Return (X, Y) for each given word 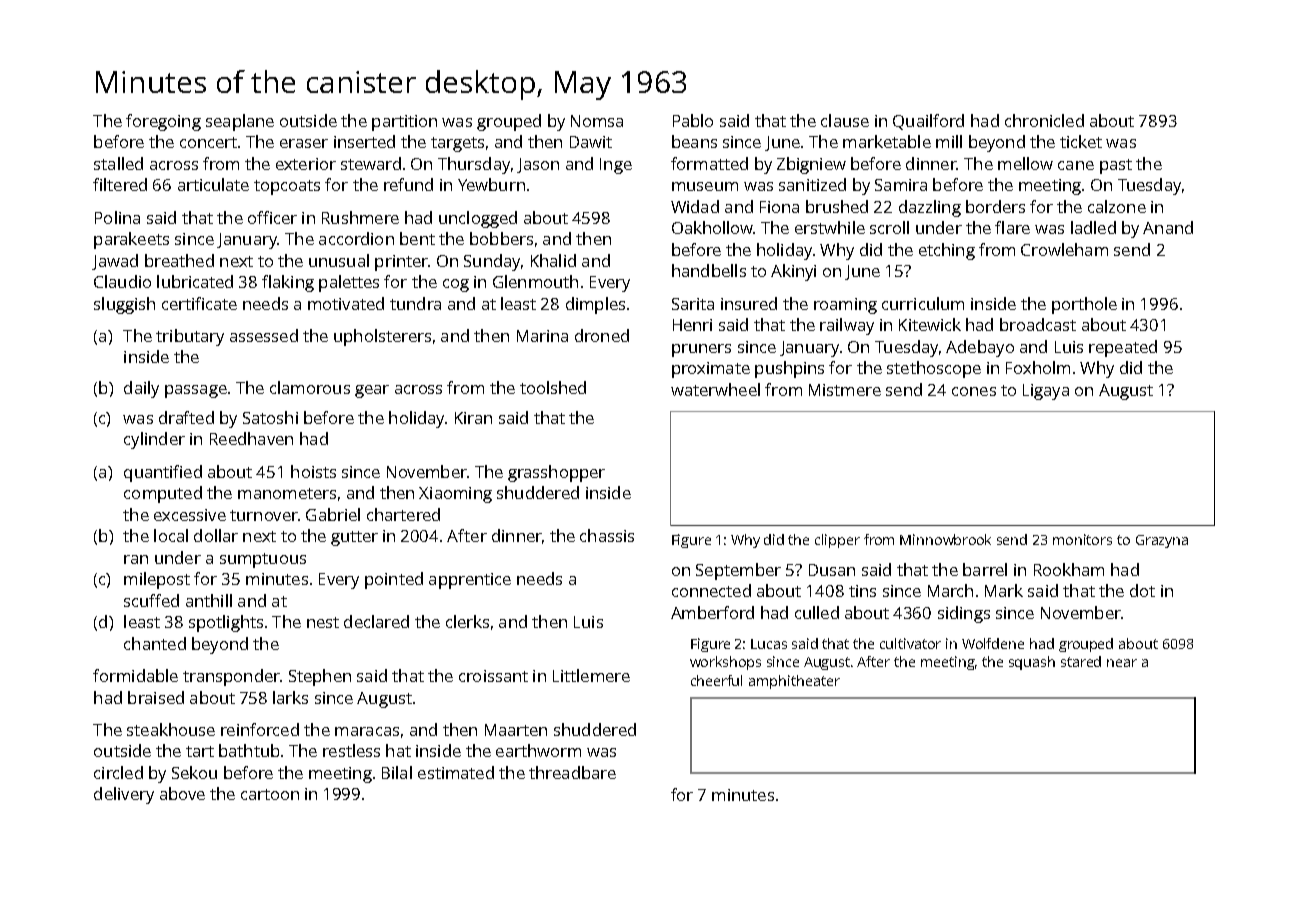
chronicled (1044, 120)
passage (196, 391)
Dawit (591, 142)
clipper (837, 541)
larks (290, 697)
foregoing (163, 122)
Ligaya (1046, 392)
